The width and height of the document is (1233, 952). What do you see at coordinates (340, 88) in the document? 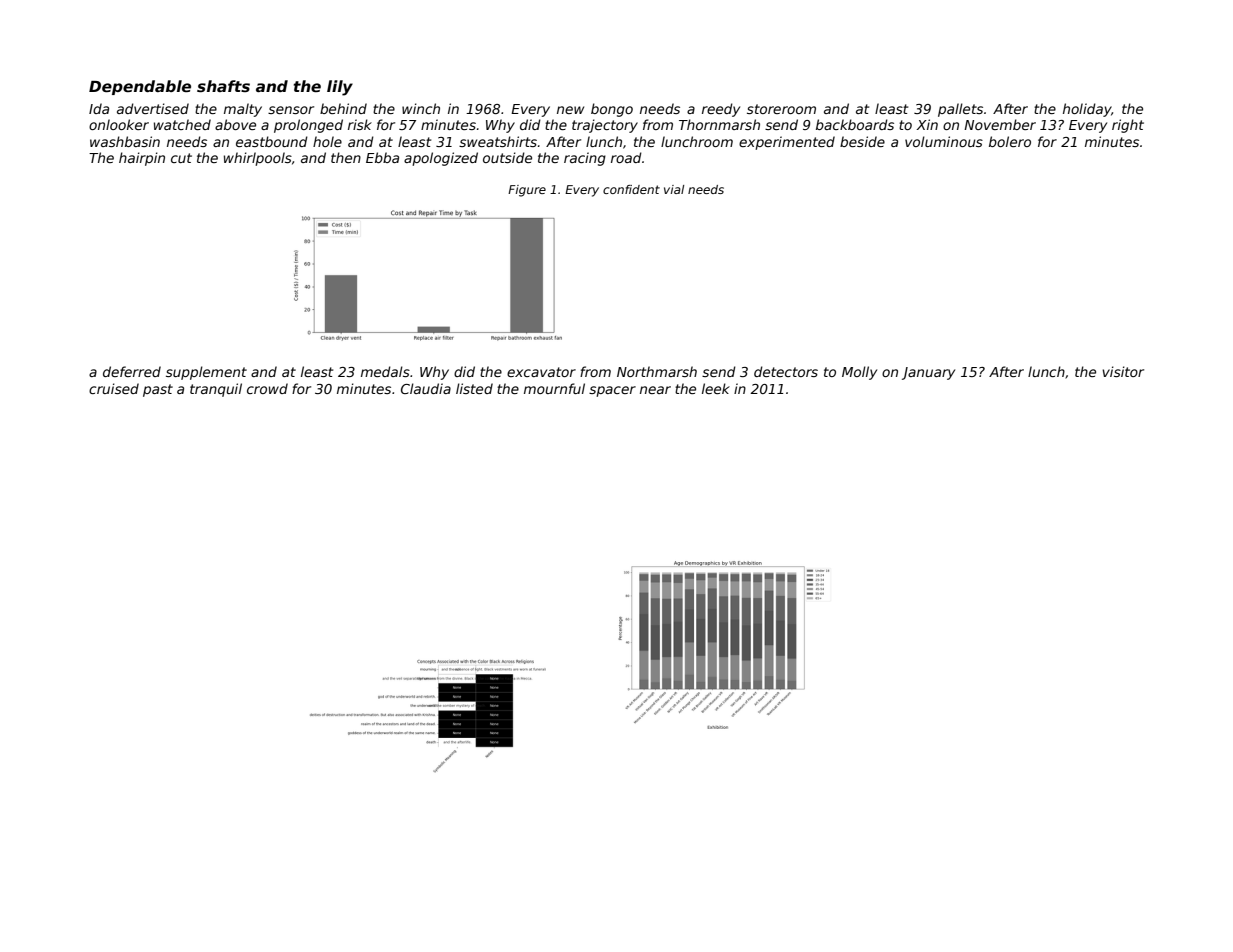
I see `lily` at bounding box center [340, 88].
